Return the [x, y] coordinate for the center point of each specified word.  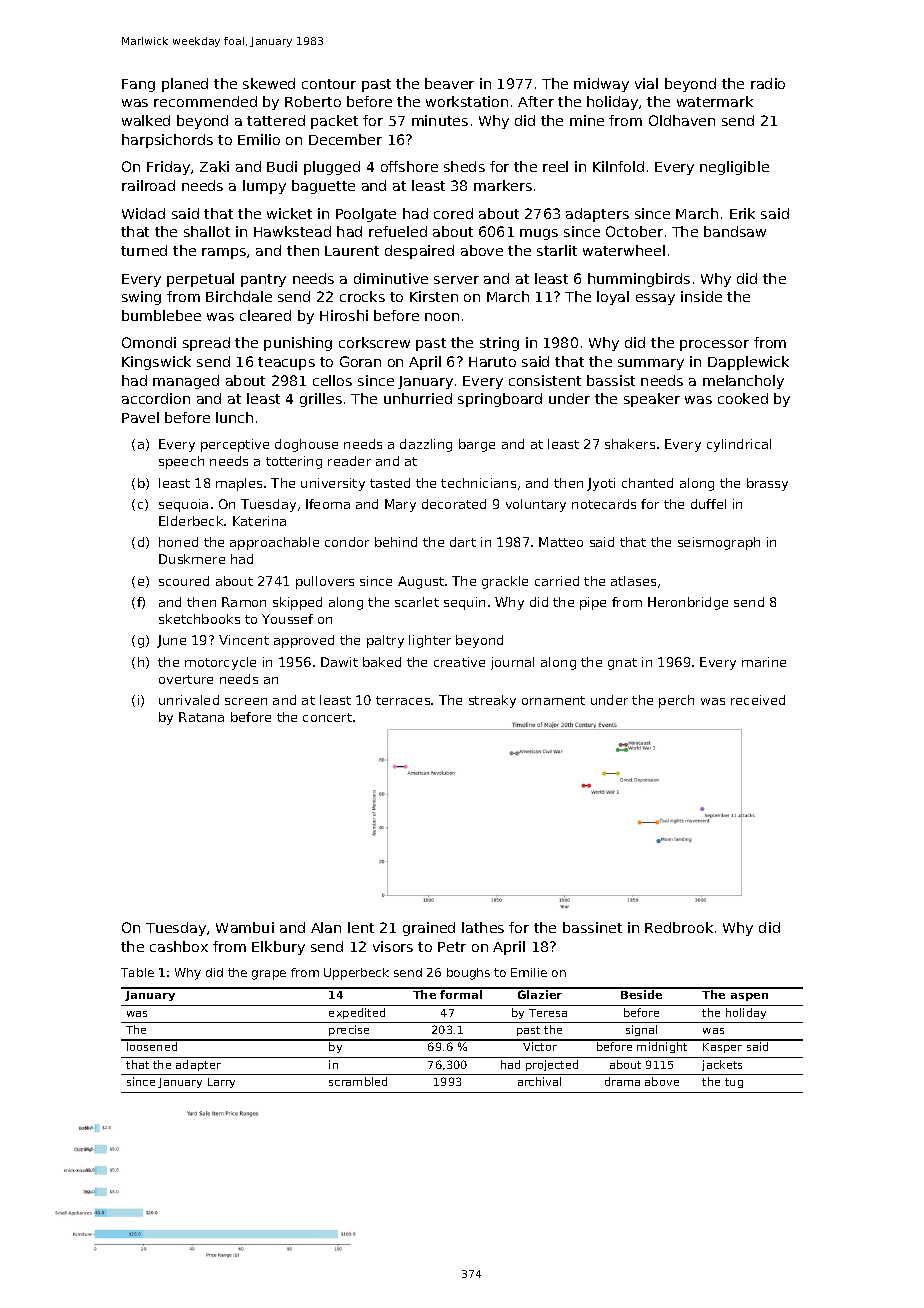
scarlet [417, 602]
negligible [734, 168]
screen [246, 701]
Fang [138, 85]
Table [137, 972]
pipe [593, 603]
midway [601, 85]
